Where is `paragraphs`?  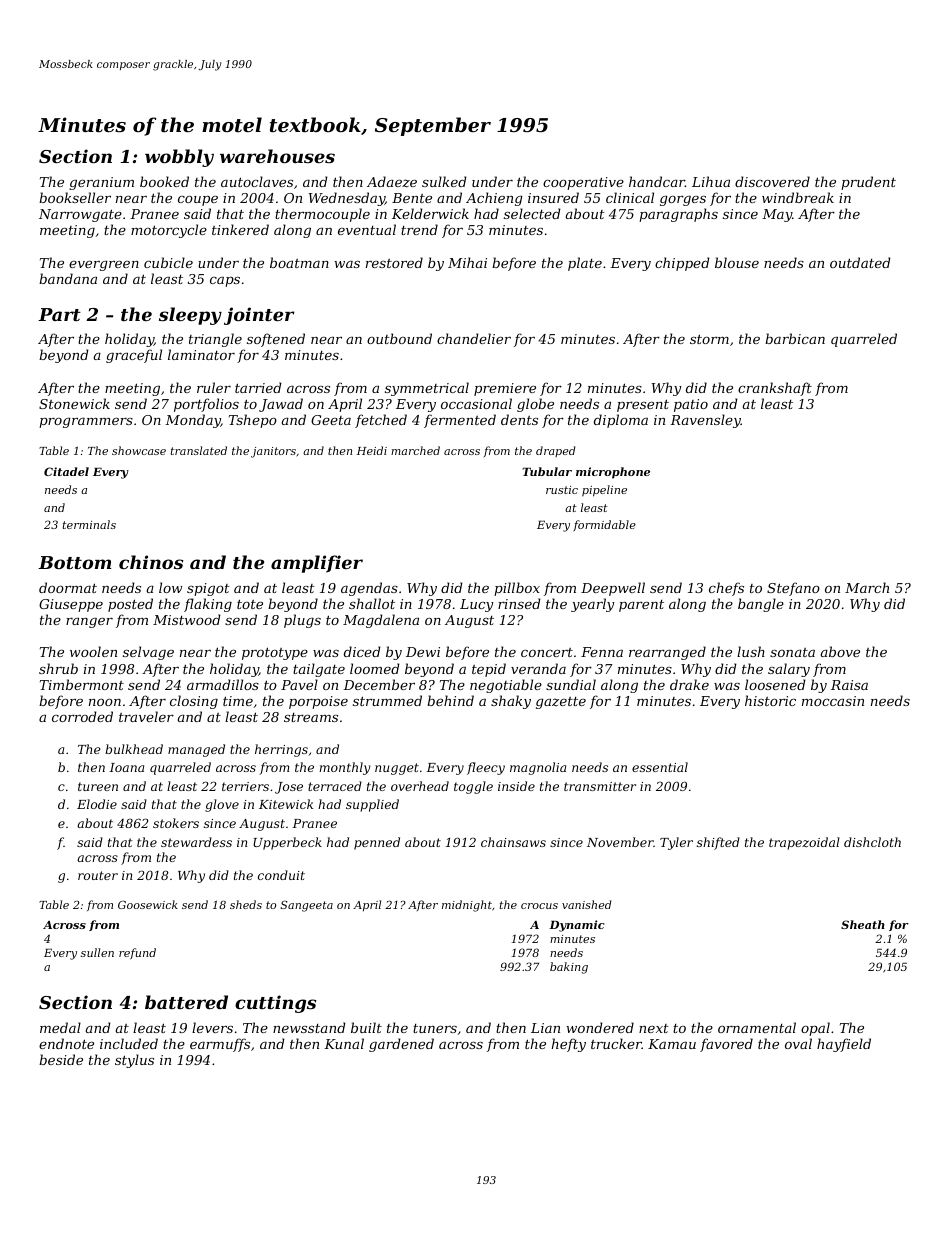
paragraphs is located at coordinates (678, 215).
